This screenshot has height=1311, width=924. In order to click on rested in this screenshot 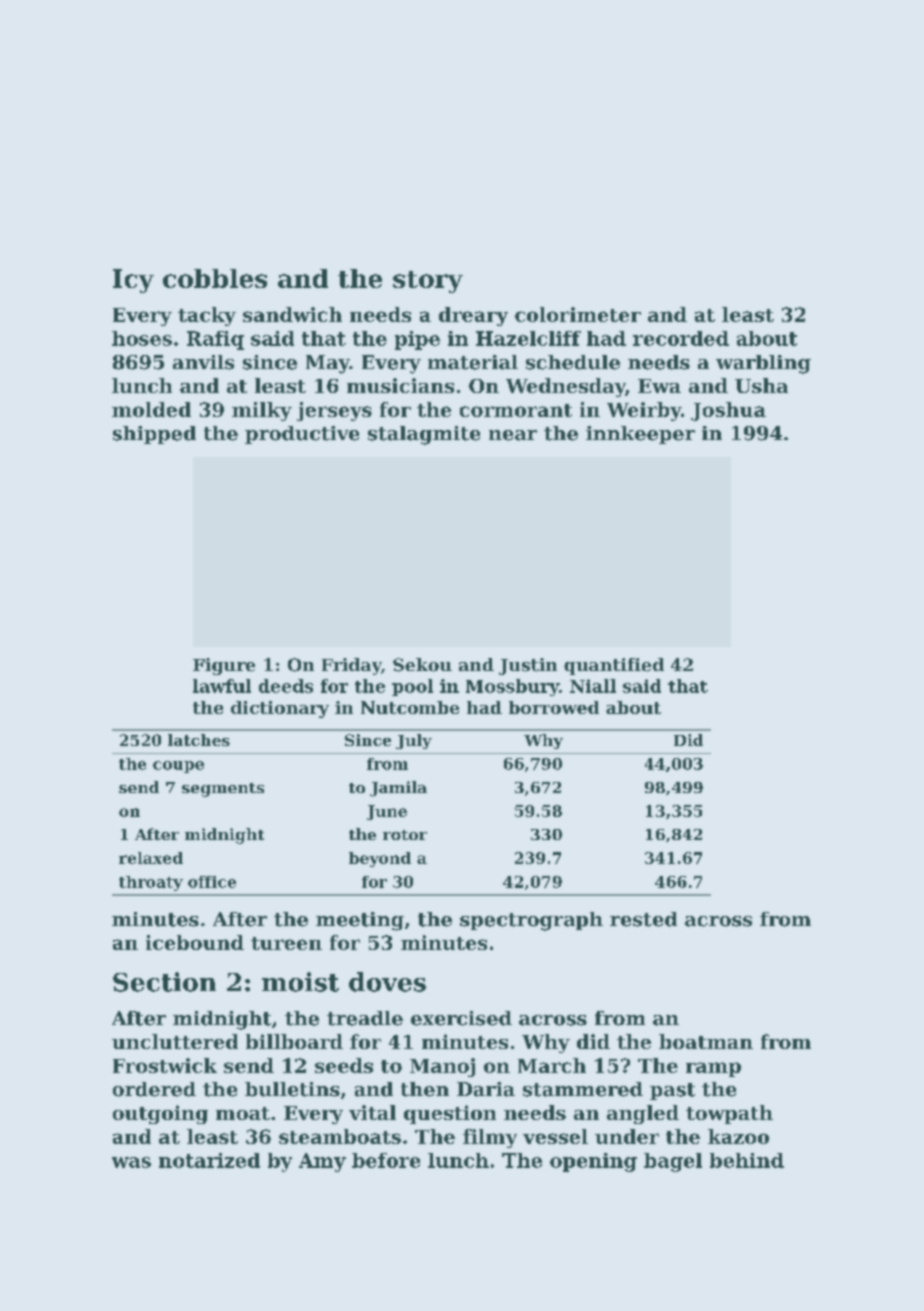, I will do `click(643, 919)`.
